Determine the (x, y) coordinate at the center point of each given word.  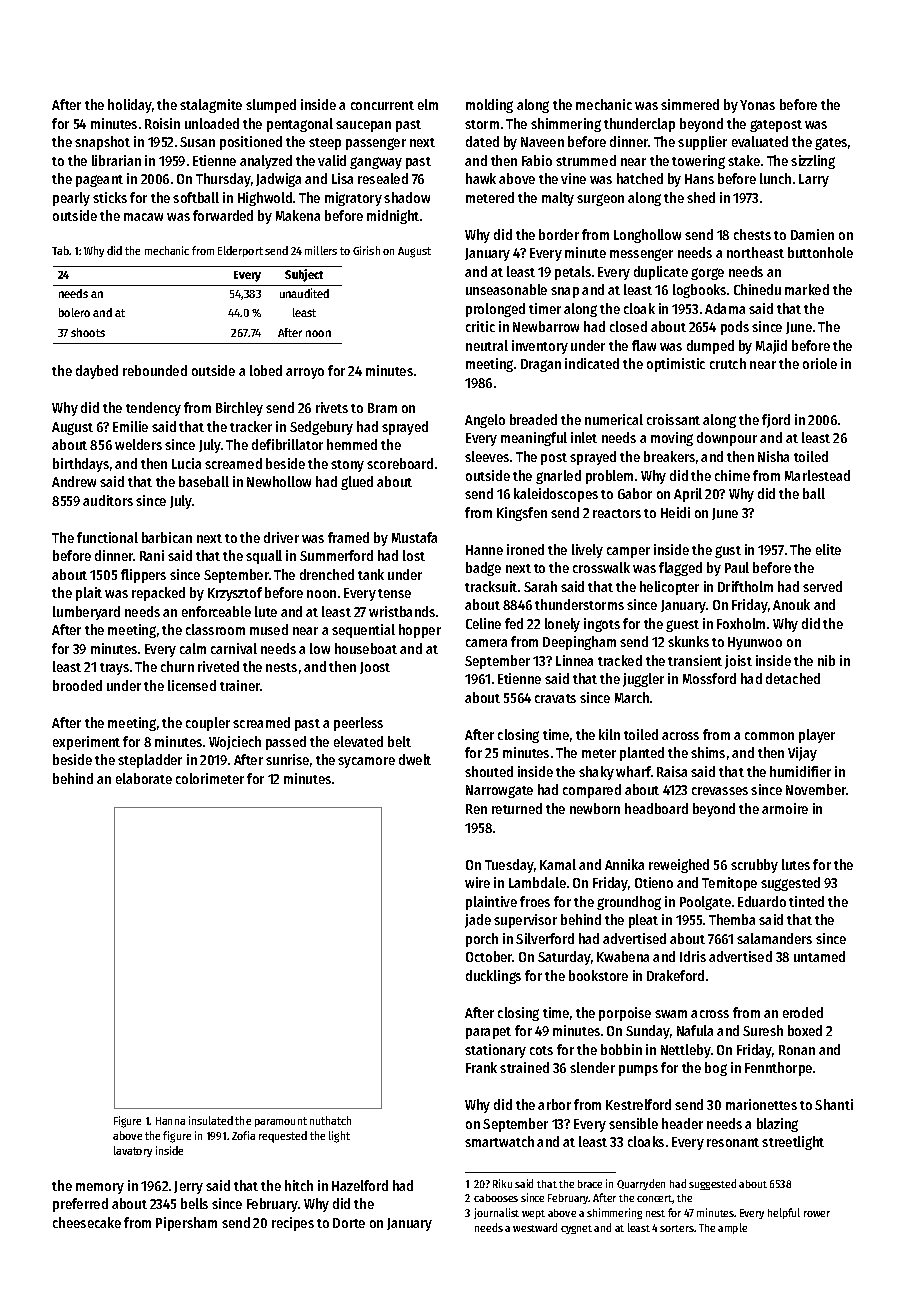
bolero (74, 312)
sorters (677, 1228)
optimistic (676, 365)
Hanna (170, 1121)
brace (590, 1184)
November (816, 789)
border (559, 234)
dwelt (415, 759)
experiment (86, 743)
